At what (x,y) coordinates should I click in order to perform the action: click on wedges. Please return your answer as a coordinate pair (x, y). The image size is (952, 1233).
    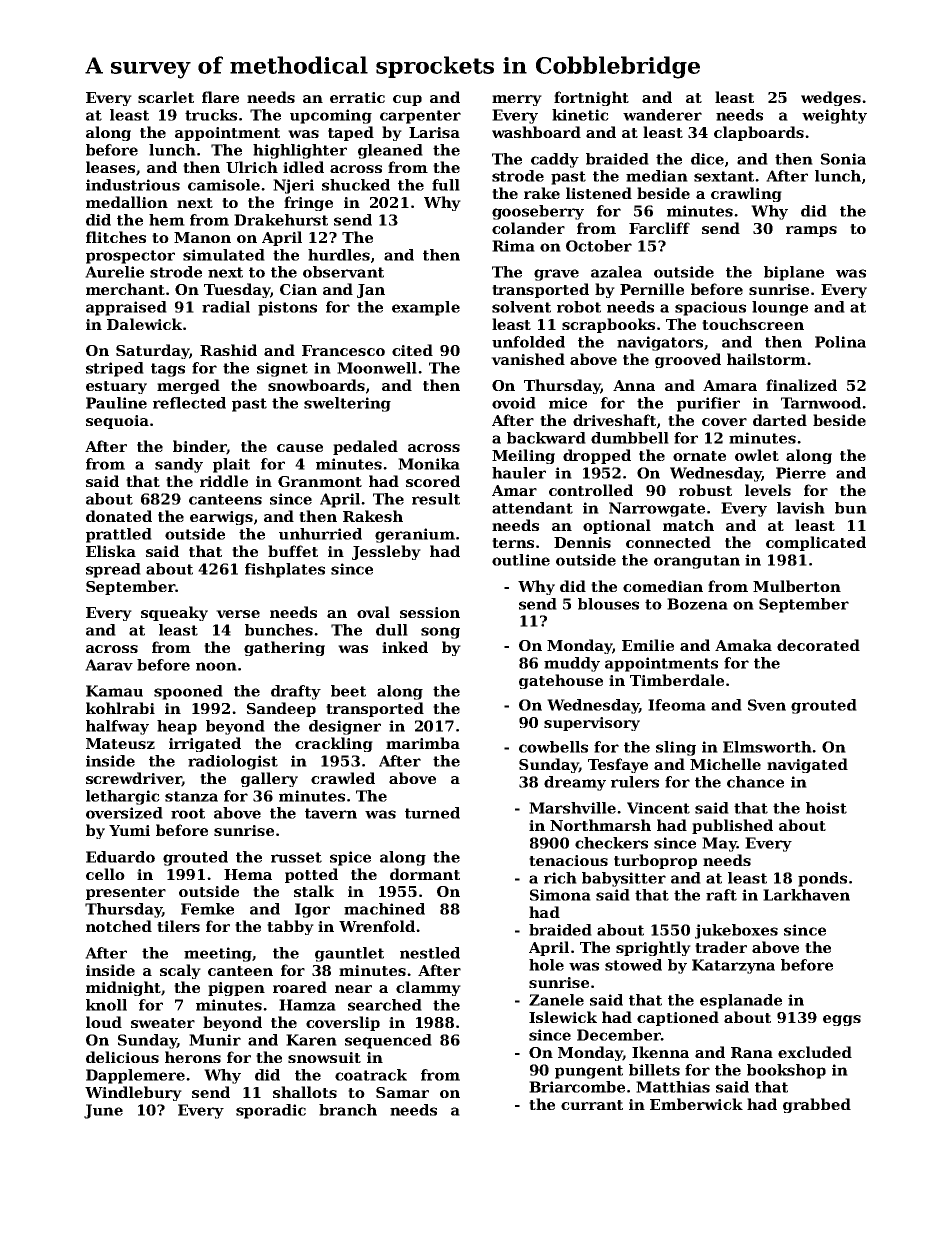
    Looking at the image, I should click on (831, 98).
